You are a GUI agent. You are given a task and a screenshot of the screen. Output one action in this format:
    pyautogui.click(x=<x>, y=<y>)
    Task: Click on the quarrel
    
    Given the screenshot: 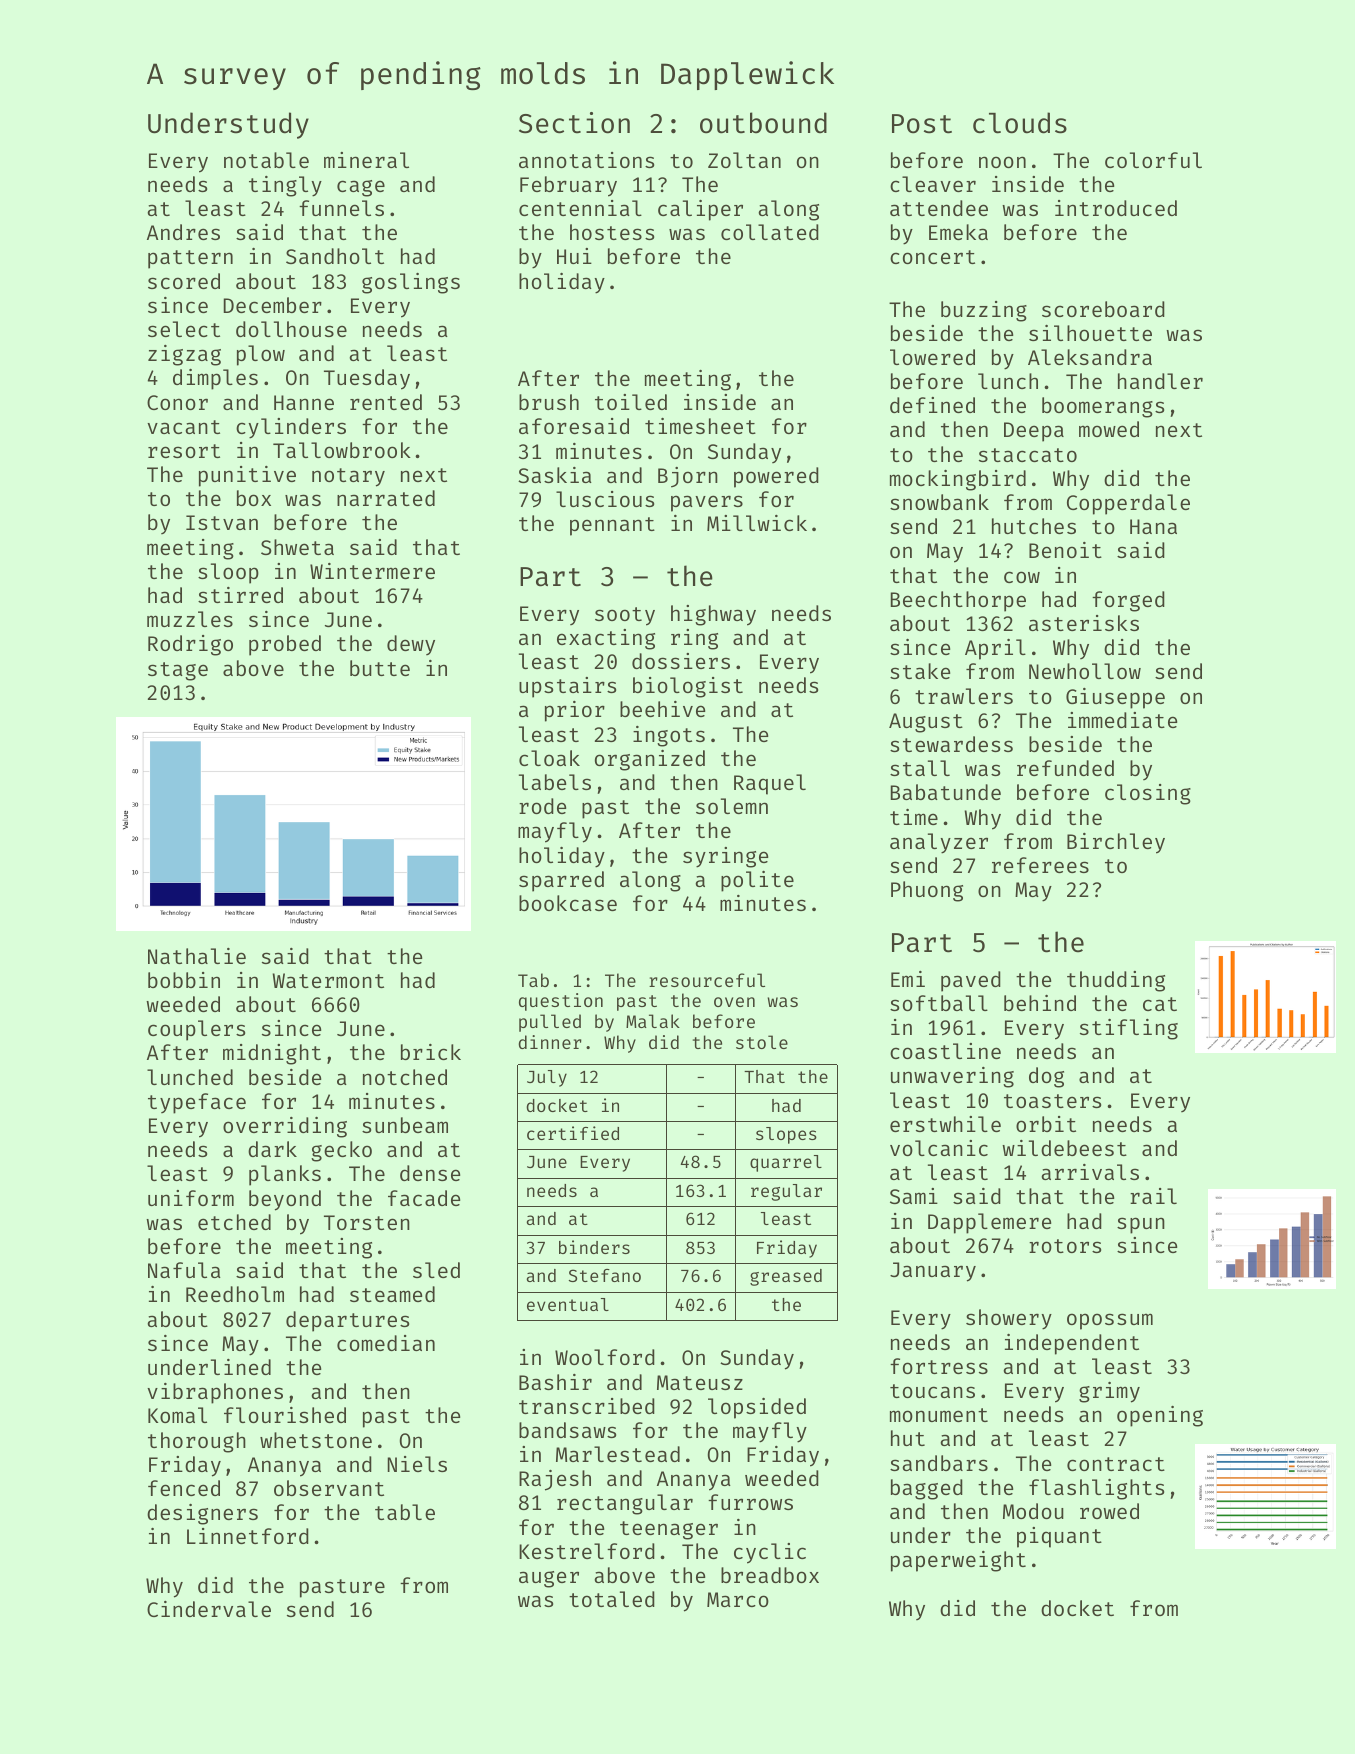 What is the action you would take?
    pyautogui.click(x=786, y=1163)
